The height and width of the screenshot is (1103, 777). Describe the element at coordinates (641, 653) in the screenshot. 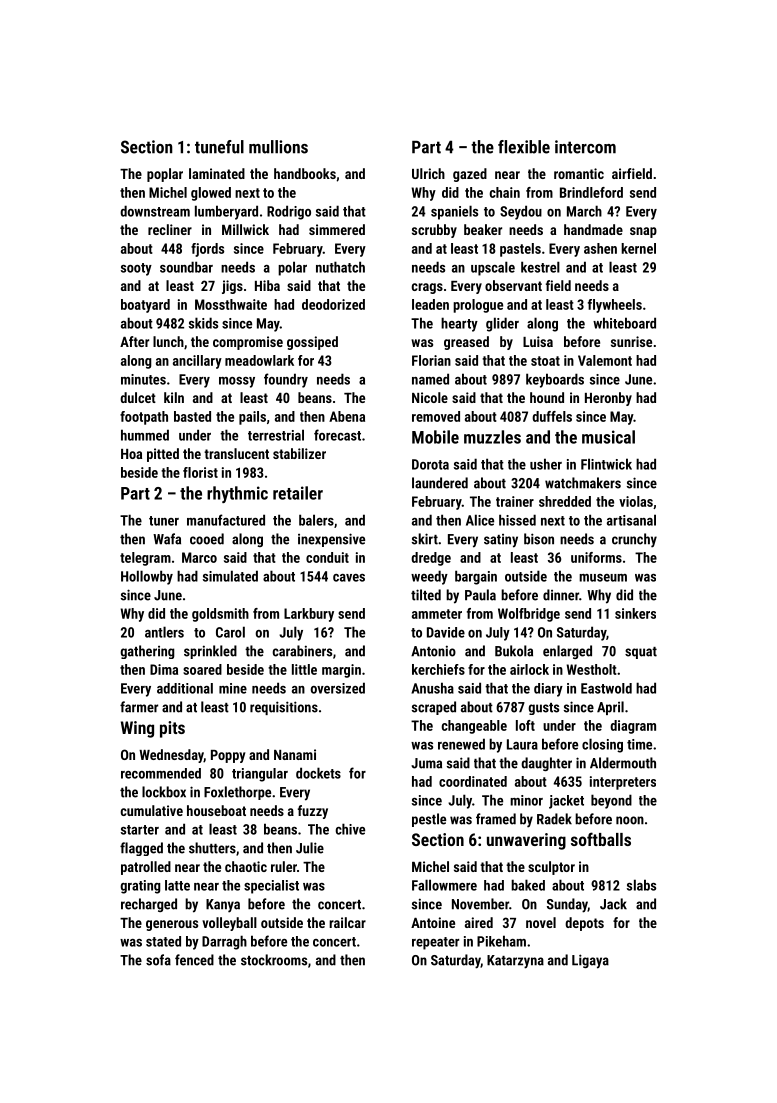

I see `squat` at that location.
